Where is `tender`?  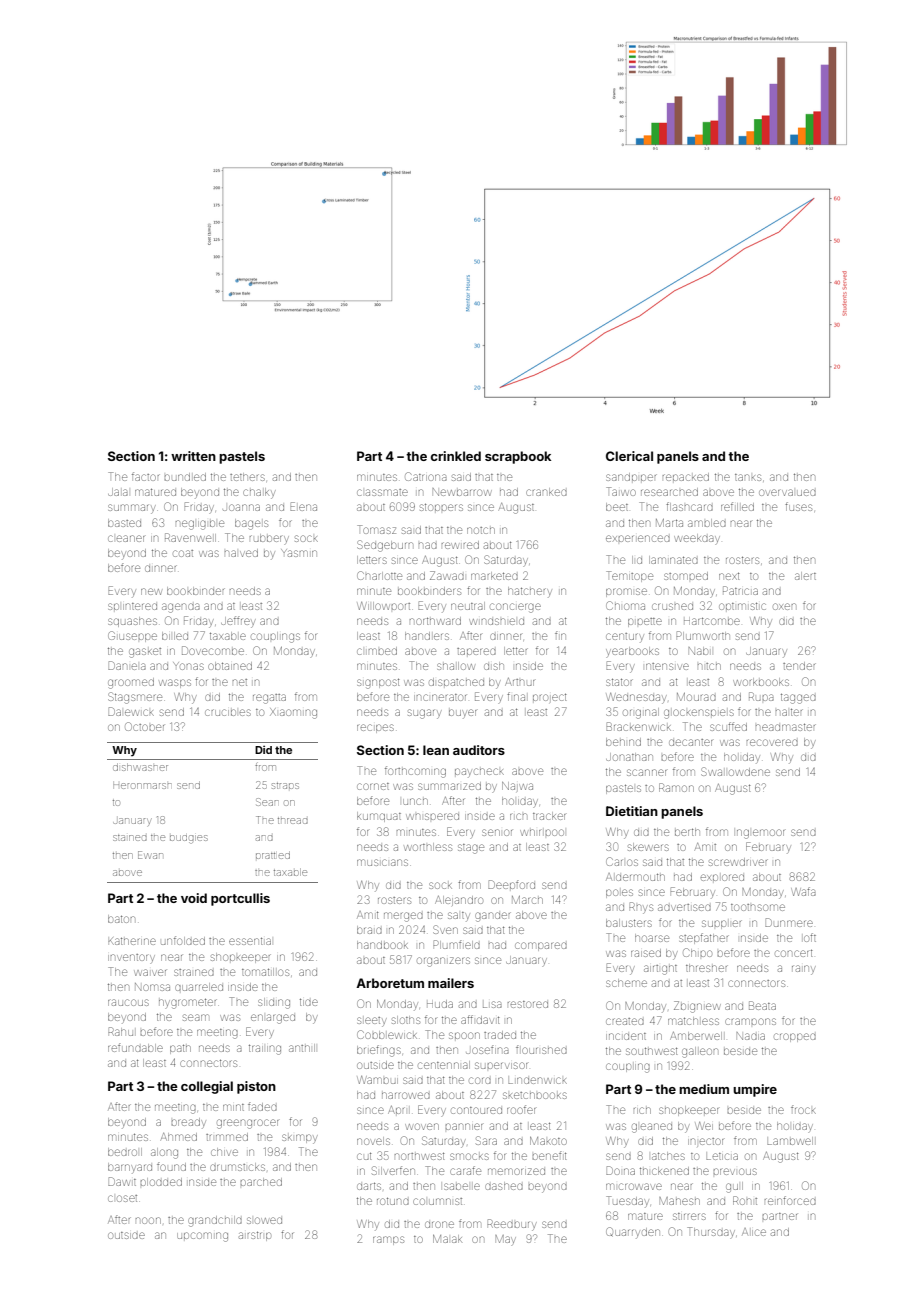
tender is located at coordinates (799, 666).
